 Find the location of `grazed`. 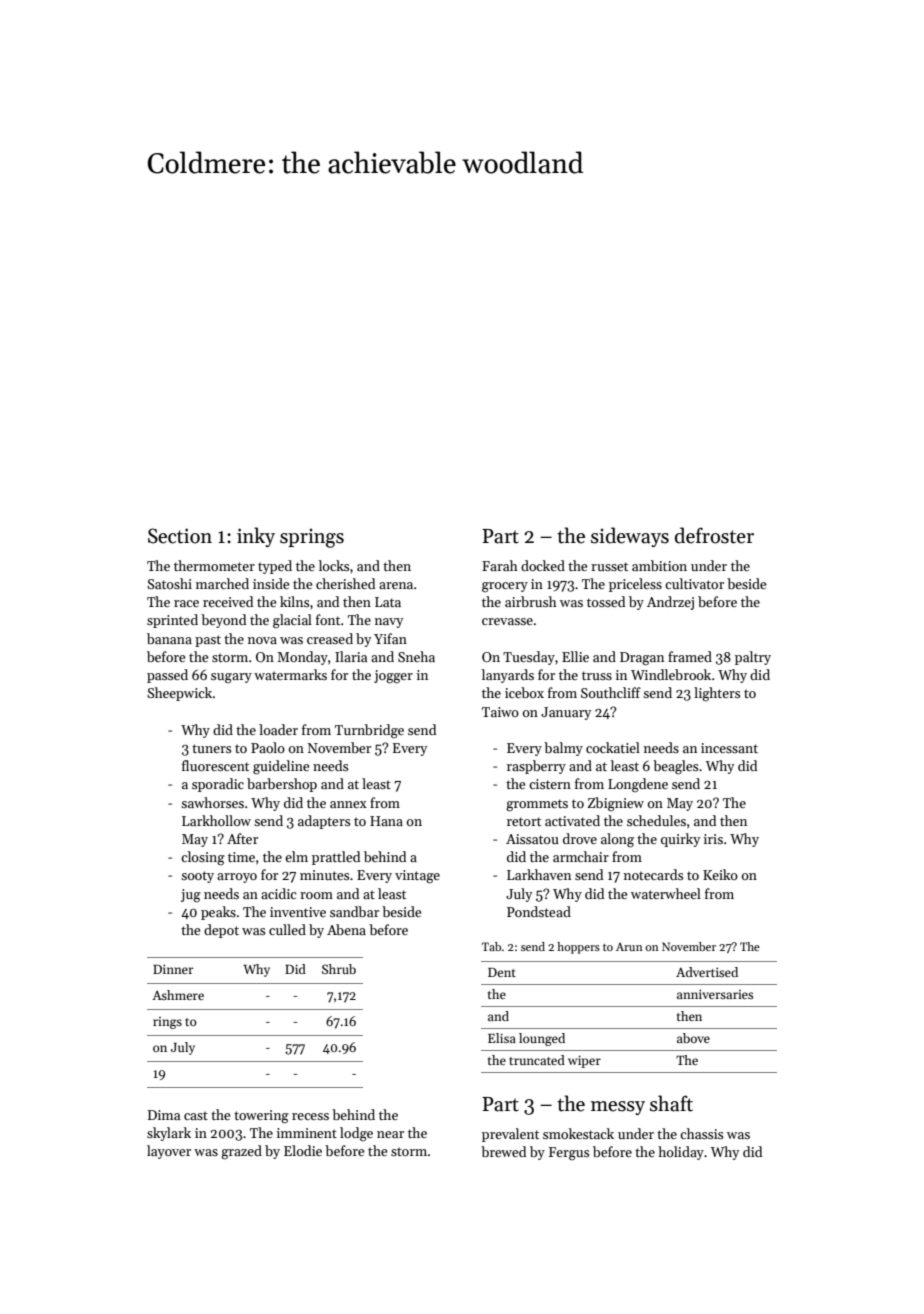

grazed is located at coordinates (241, 1152).
